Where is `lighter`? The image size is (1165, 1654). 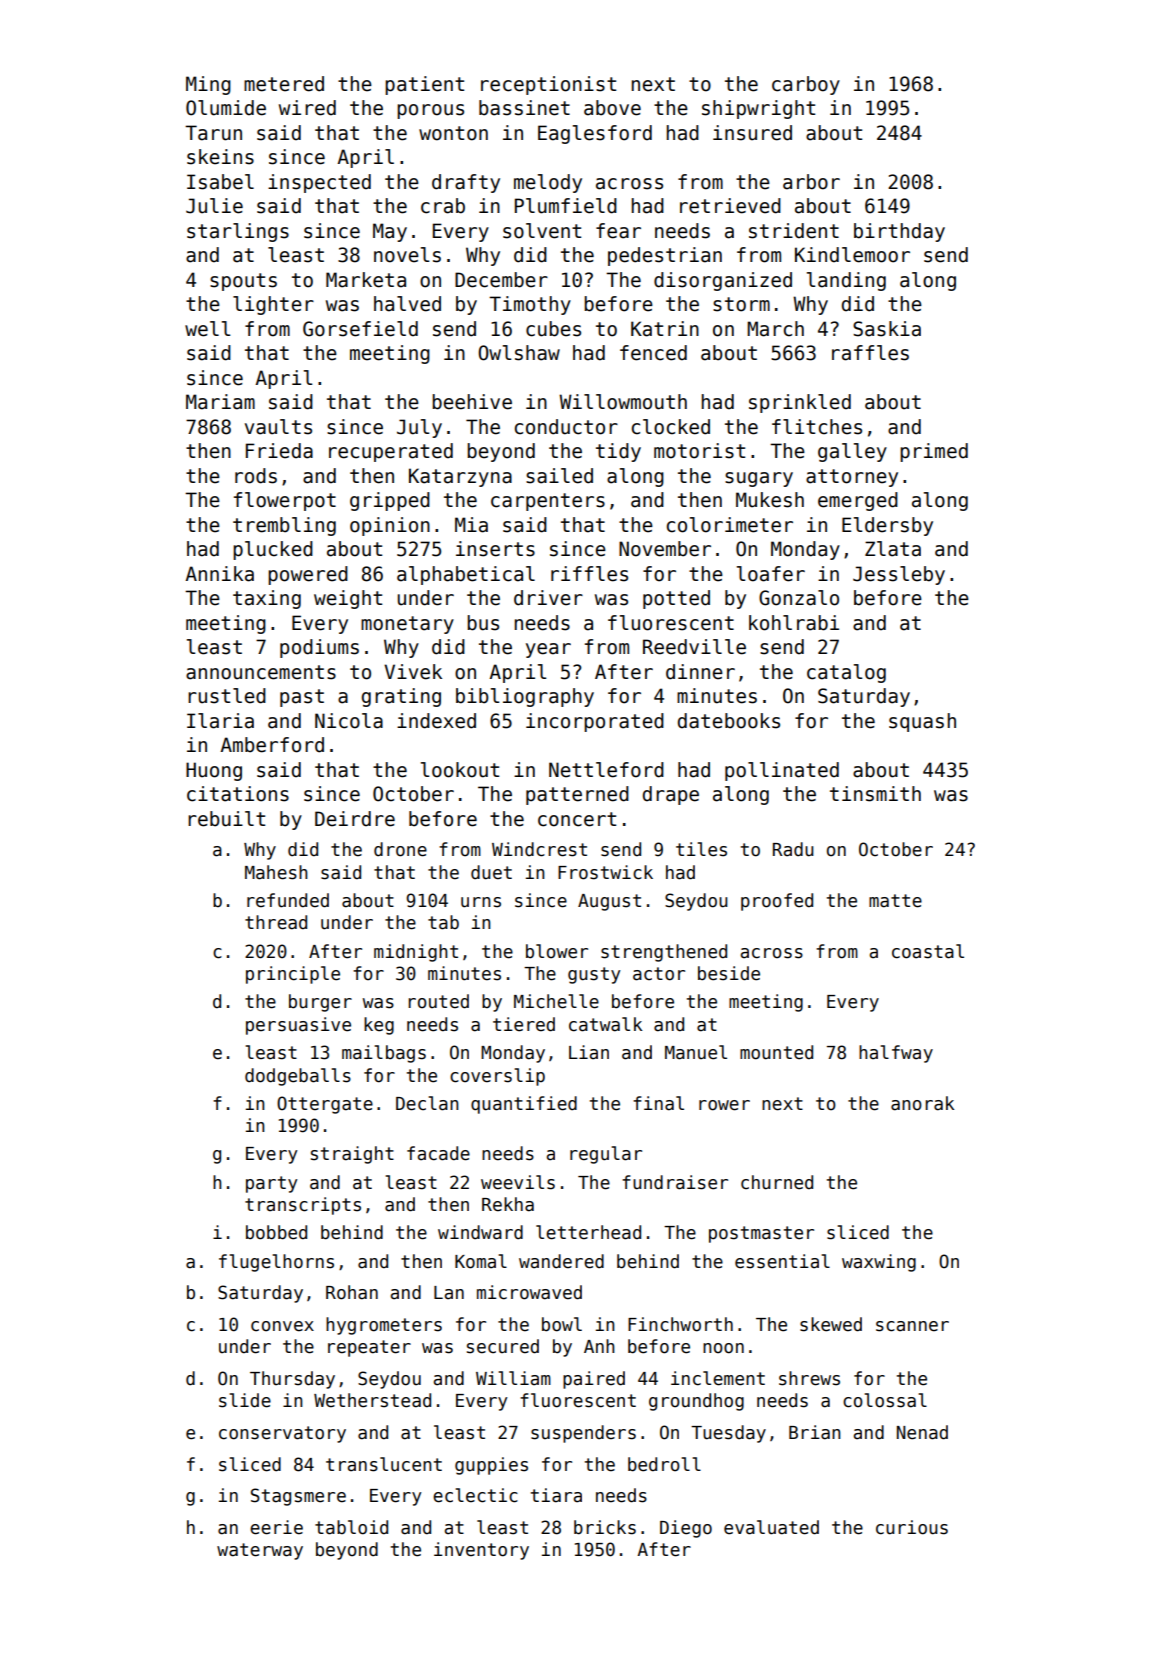 lighter is located at coordinates (273, 305).
